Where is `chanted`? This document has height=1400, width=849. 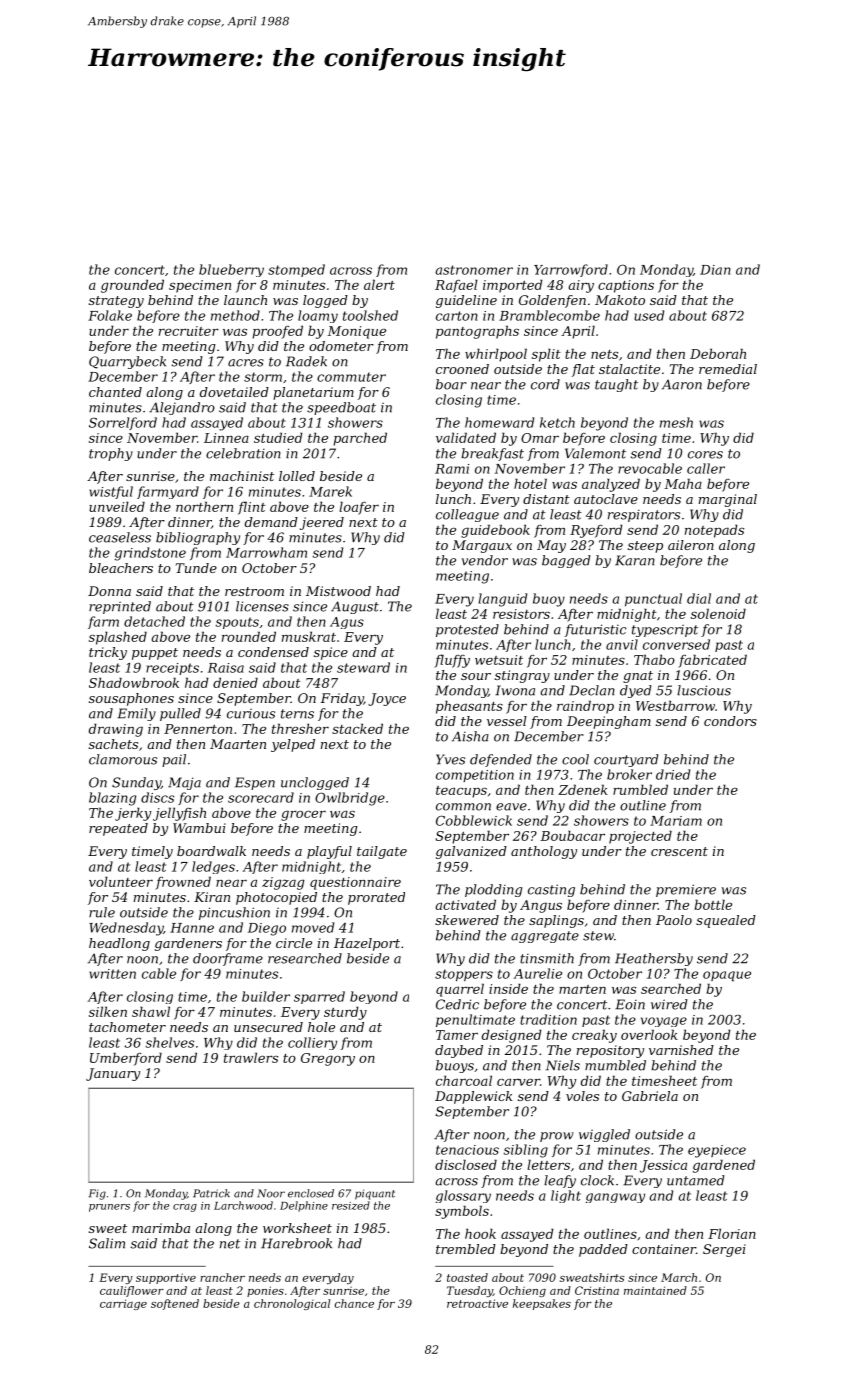
chanted is located at coordinates (115, 392).
